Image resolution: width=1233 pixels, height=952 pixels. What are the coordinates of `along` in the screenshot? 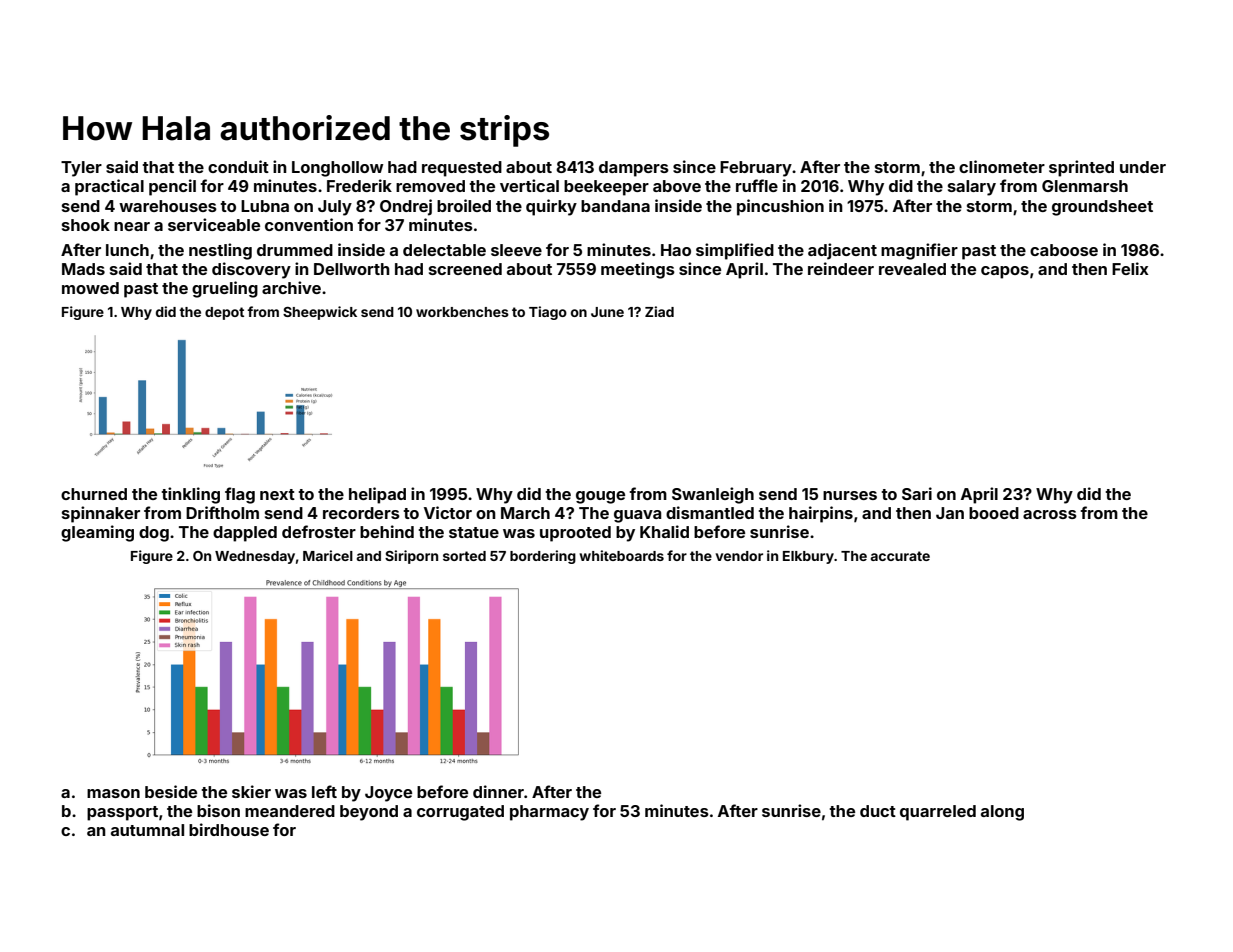 It's located at (1002, 813).
